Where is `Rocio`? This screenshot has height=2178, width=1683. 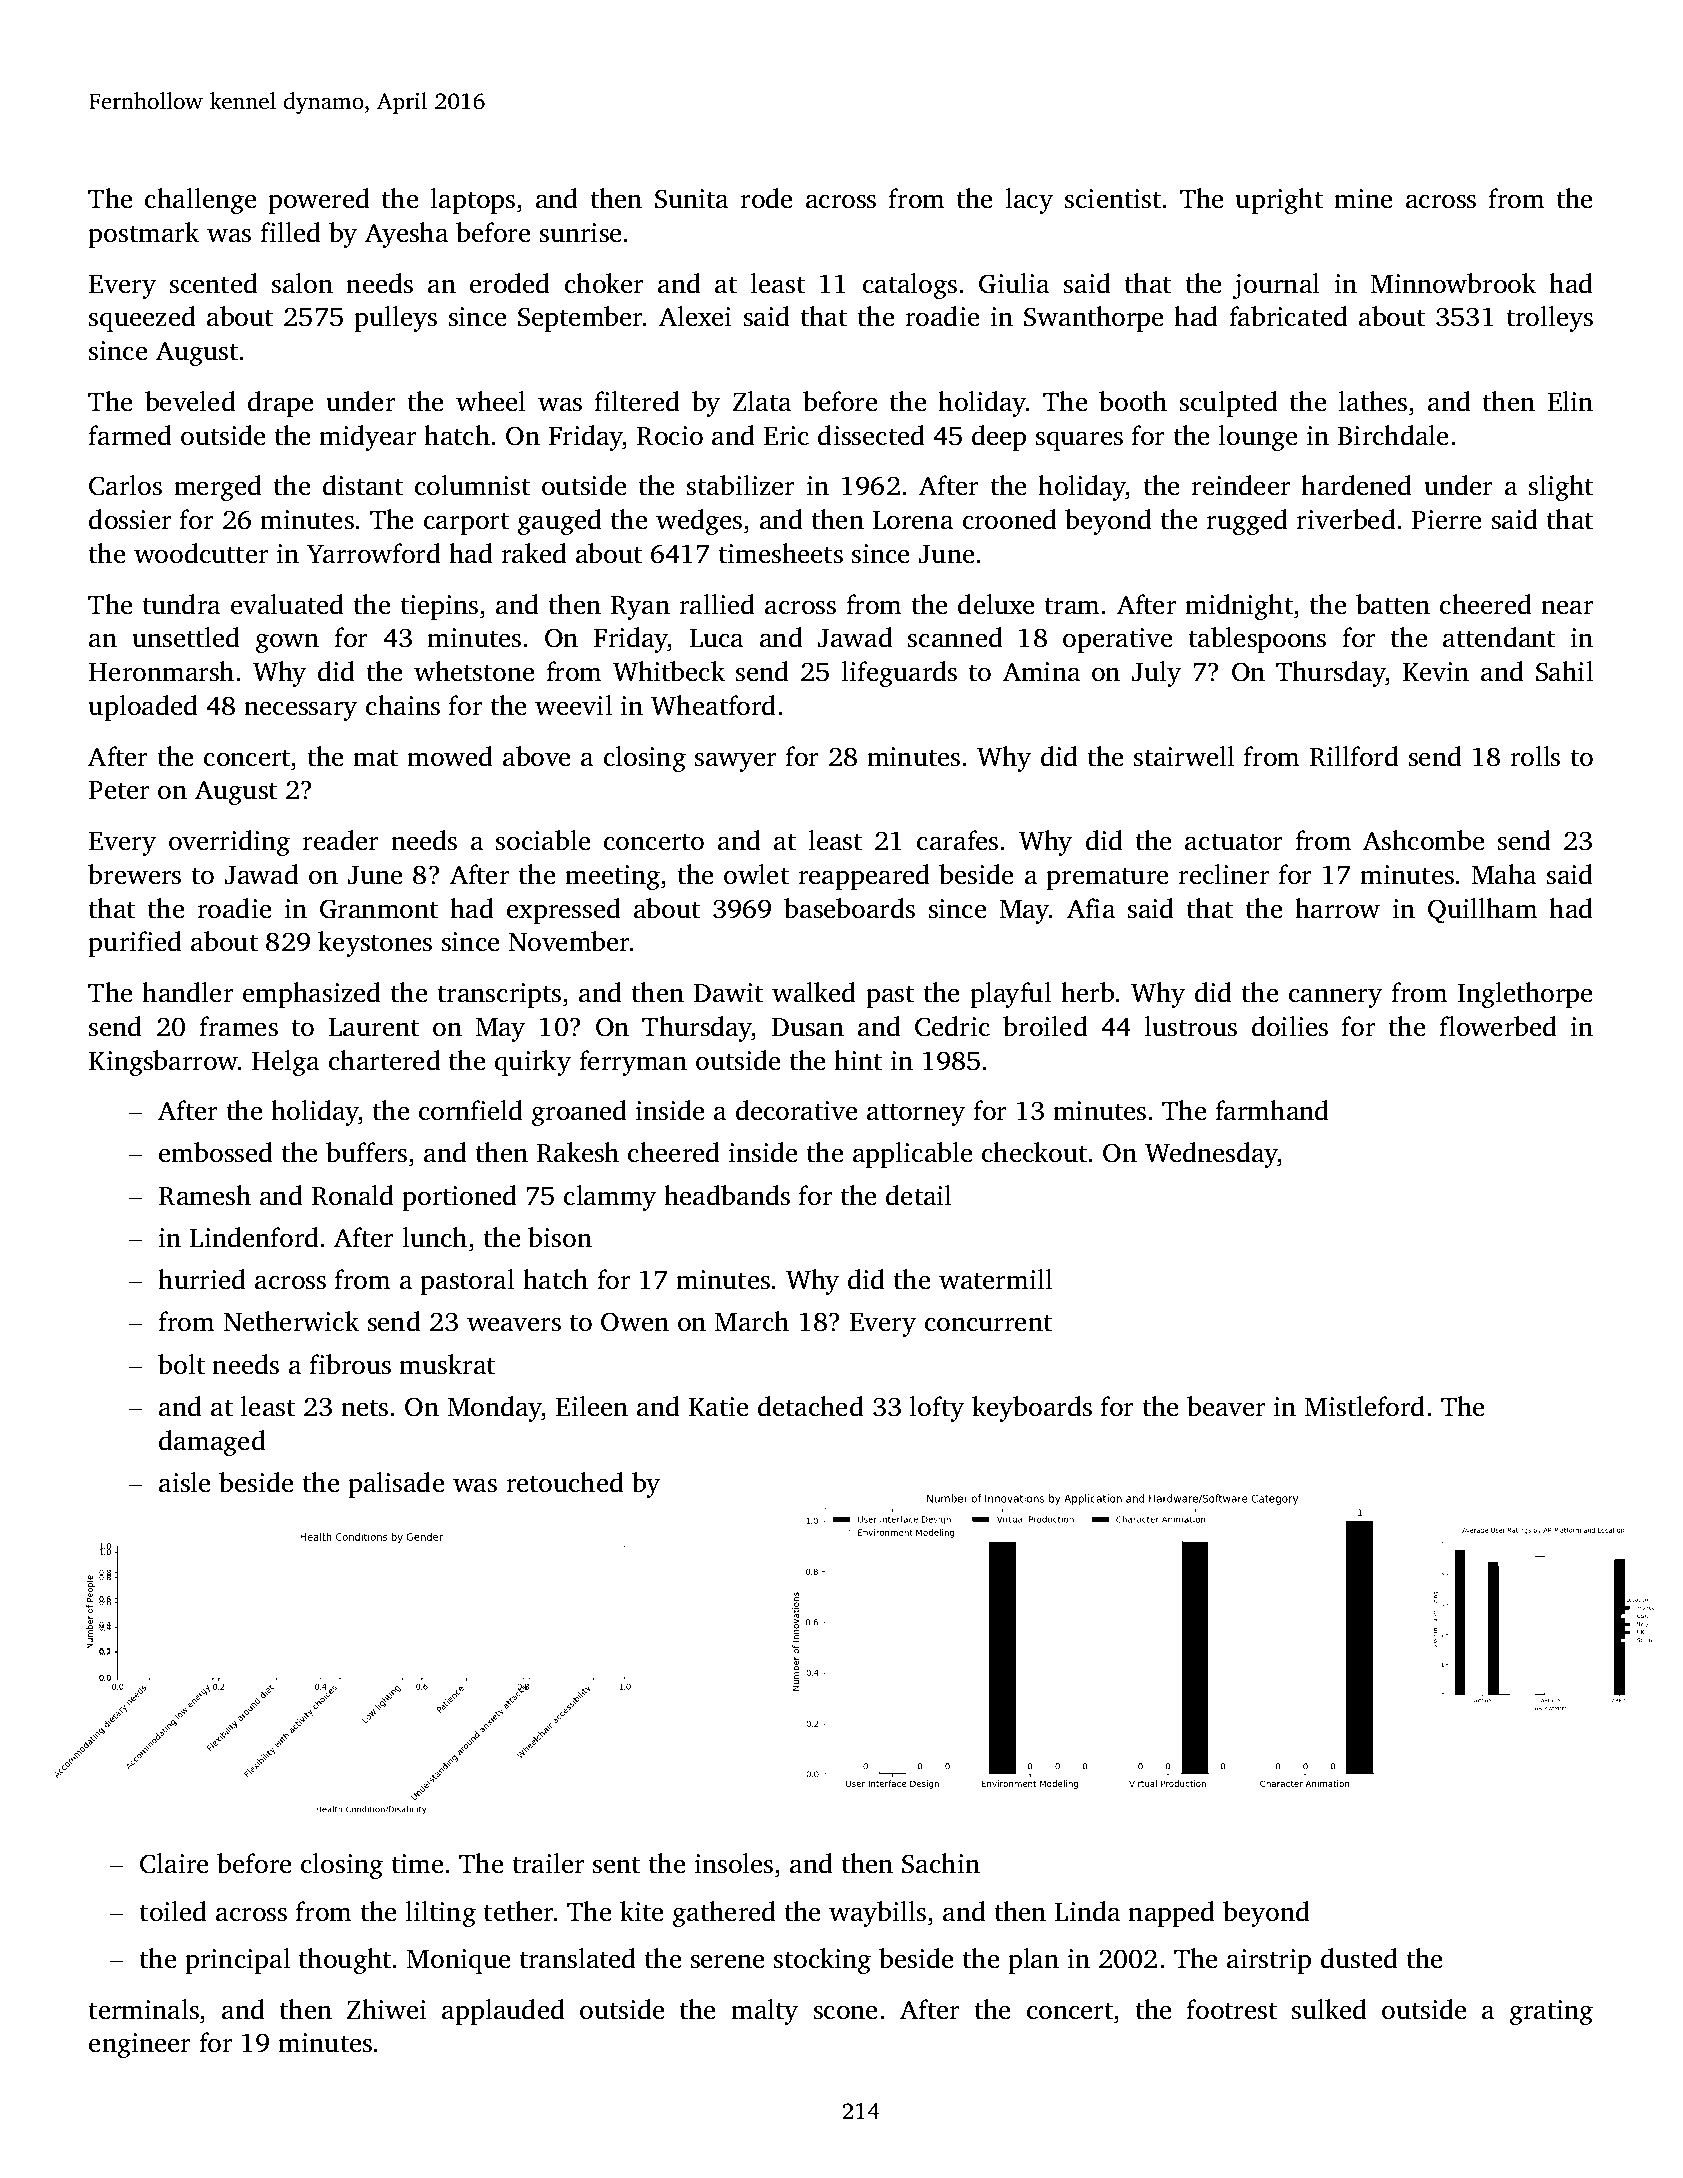
Rocio is located at coordinates (670, 436).
